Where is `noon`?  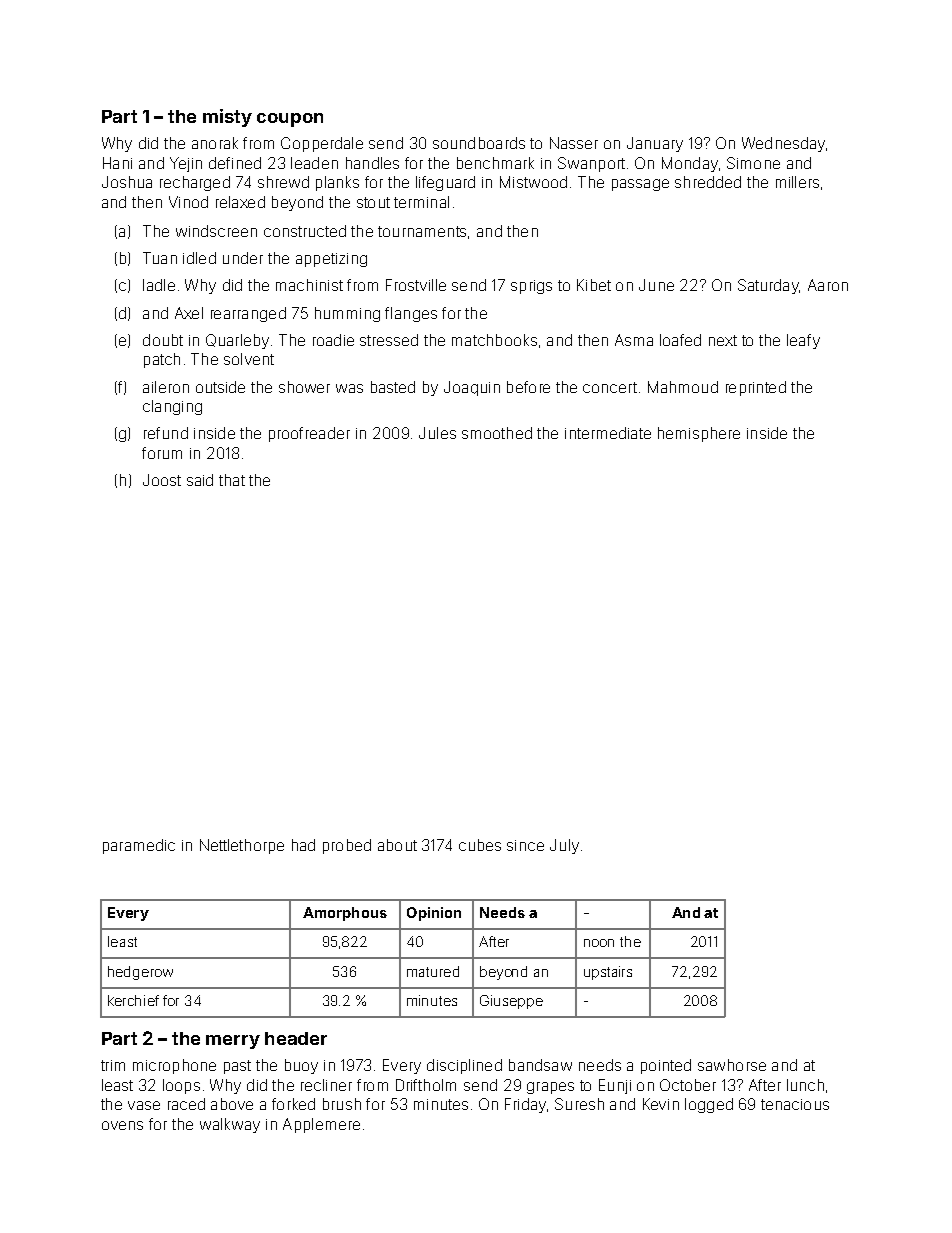 noon is located at coordinates (599, 943).
